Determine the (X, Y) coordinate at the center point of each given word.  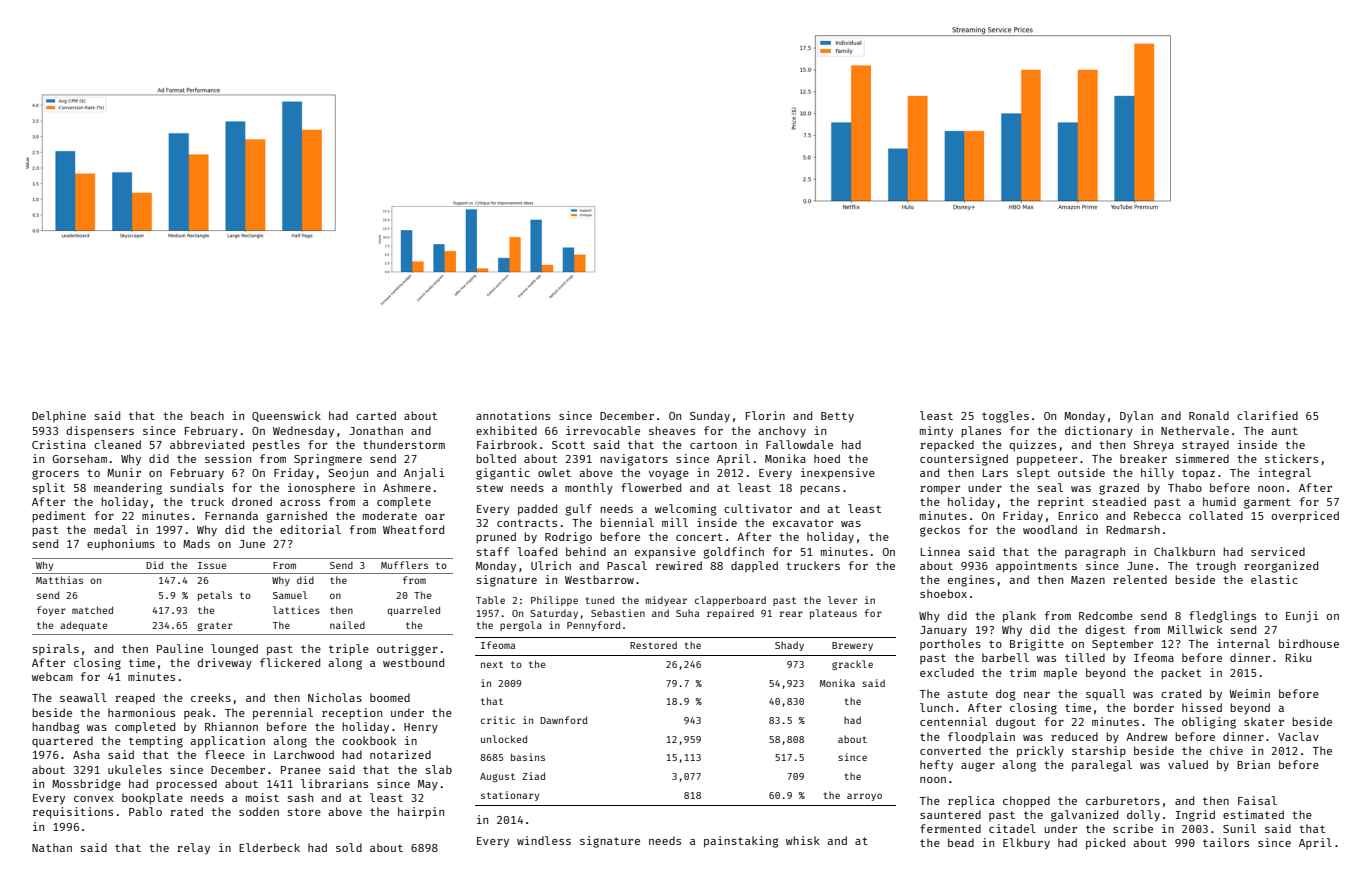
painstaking (741, 842)
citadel (1012, 828)
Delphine (59, 416)
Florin (765, 415)
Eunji (1302, 617)
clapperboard (730, 601)
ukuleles (135, 769)
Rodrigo (568, 538)
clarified (1267, 415)
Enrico (1078, 515)
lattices (296, 610)
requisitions (73, 813)
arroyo (864, 797)
